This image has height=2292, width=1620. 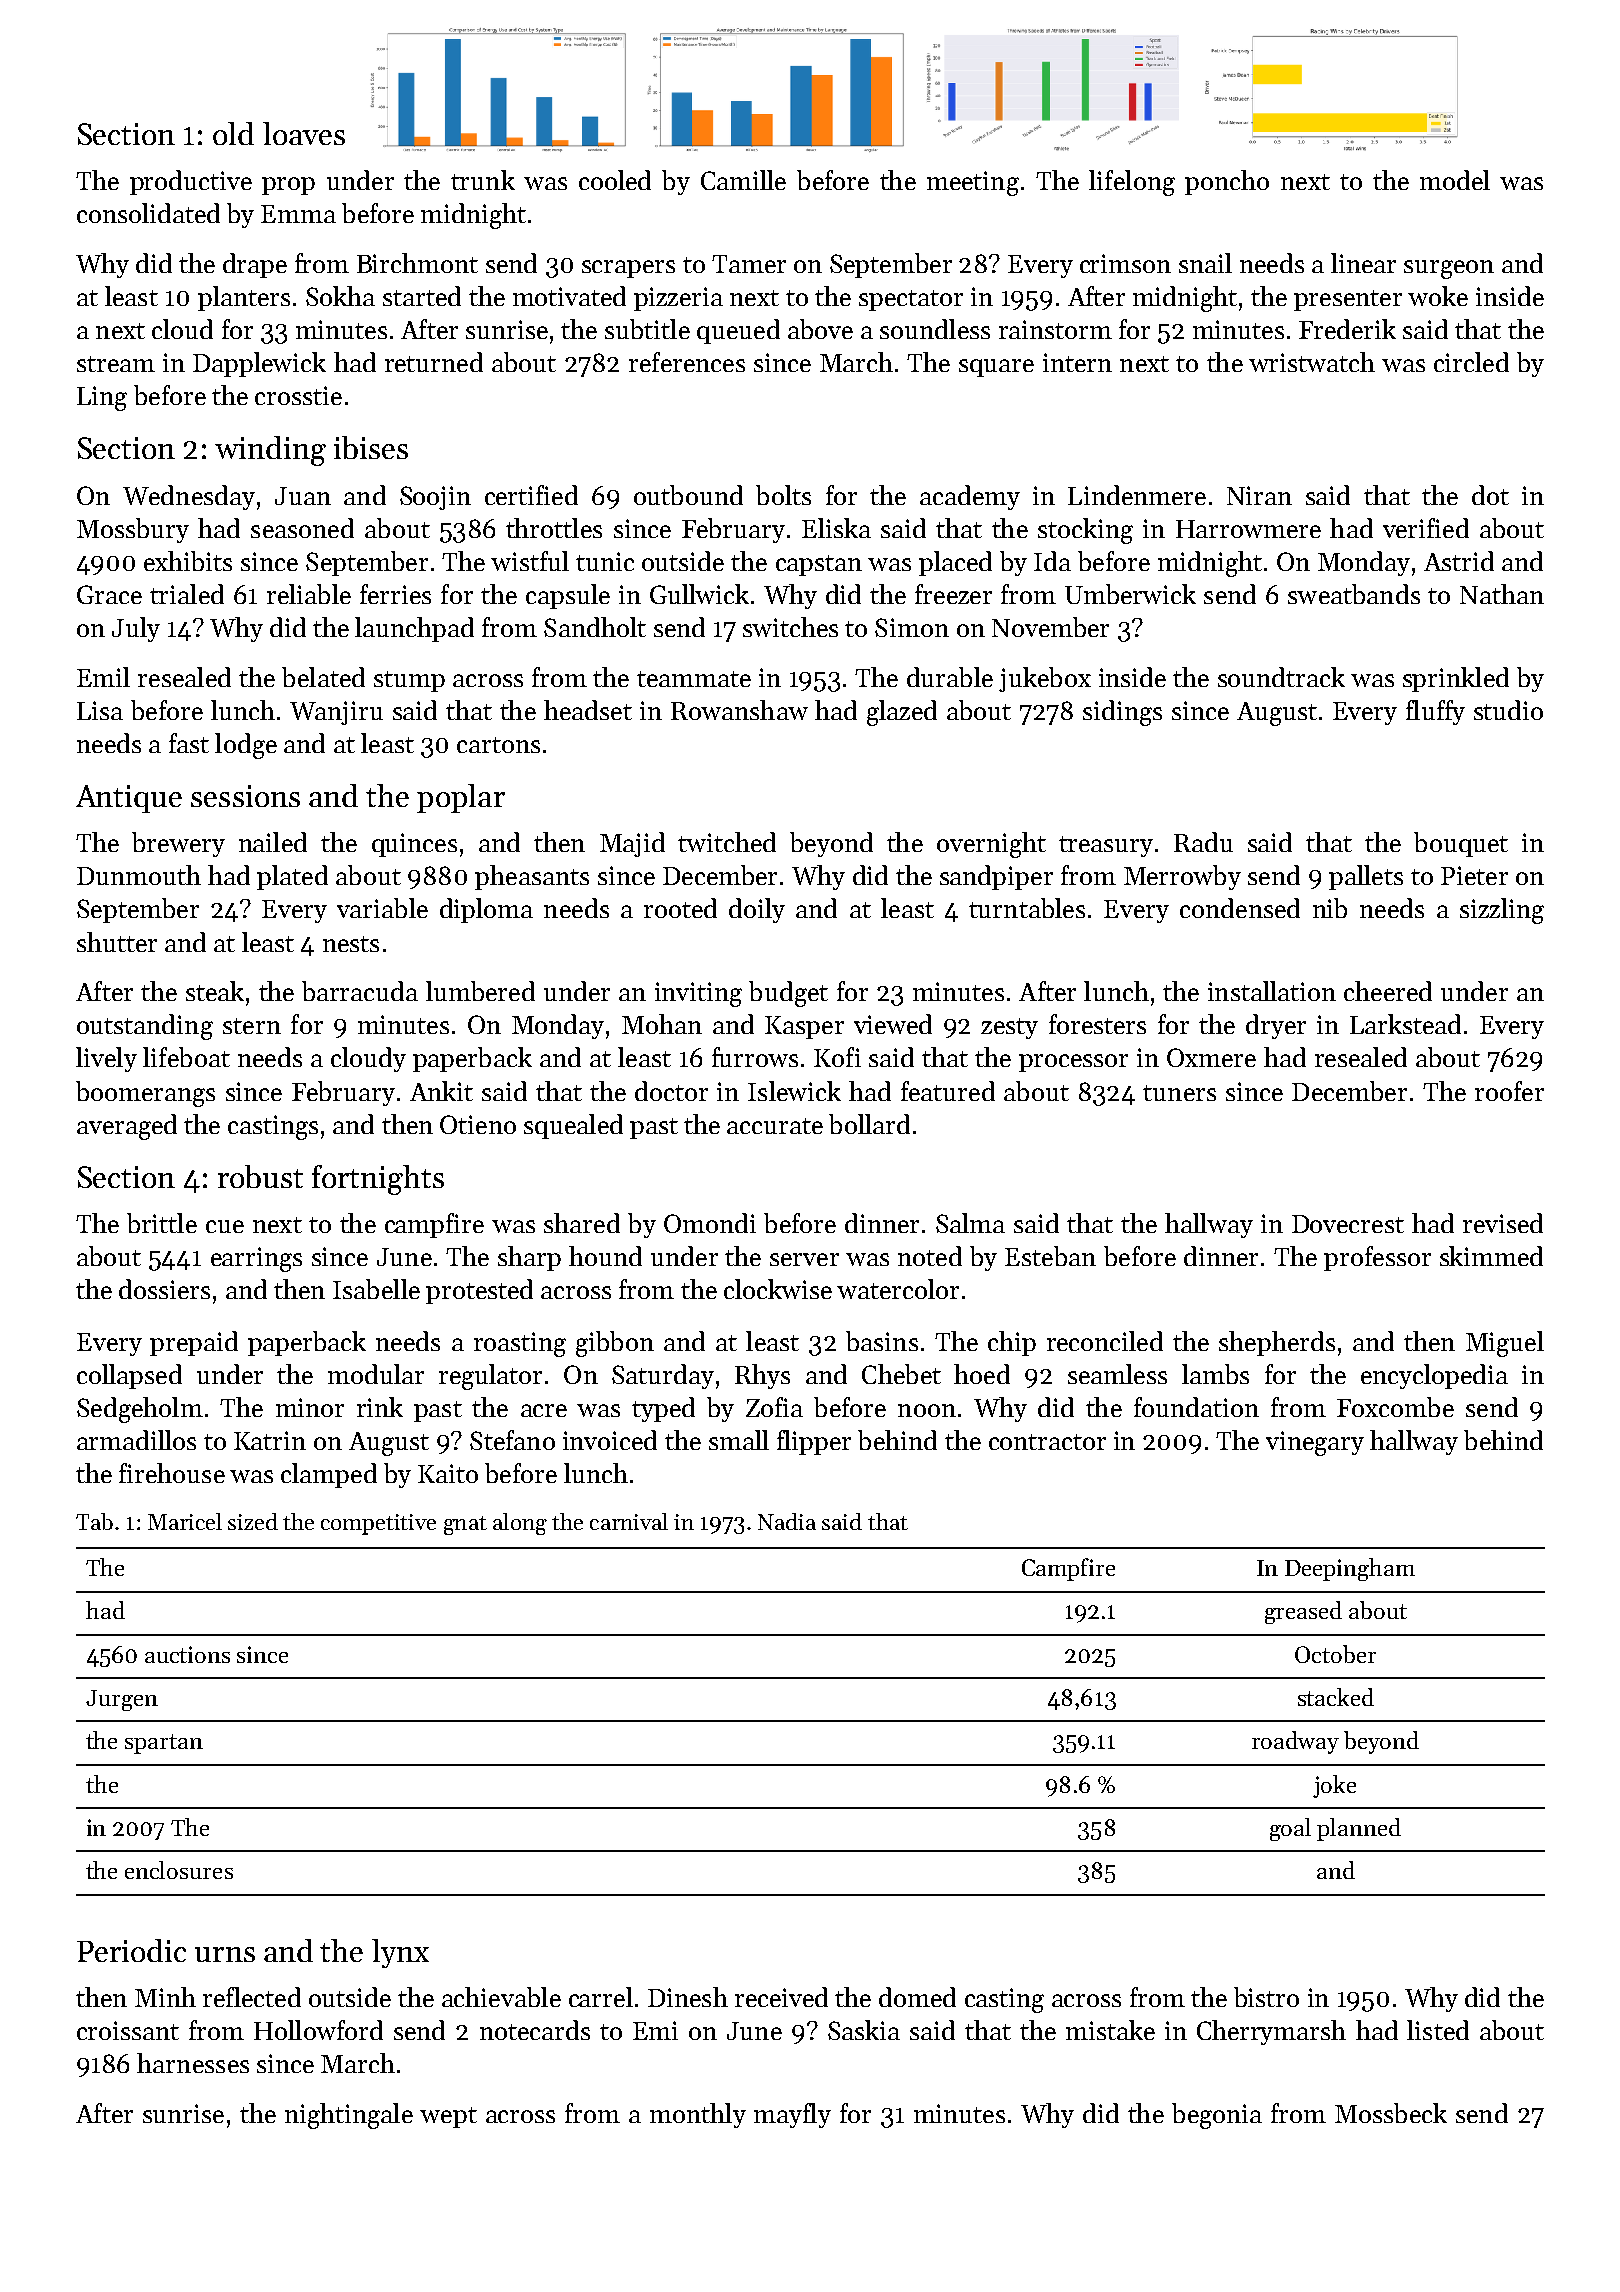 What do you see at coordinates (930, 1256) in the image?
I see `noted` at bounding box center [930, 1256].
